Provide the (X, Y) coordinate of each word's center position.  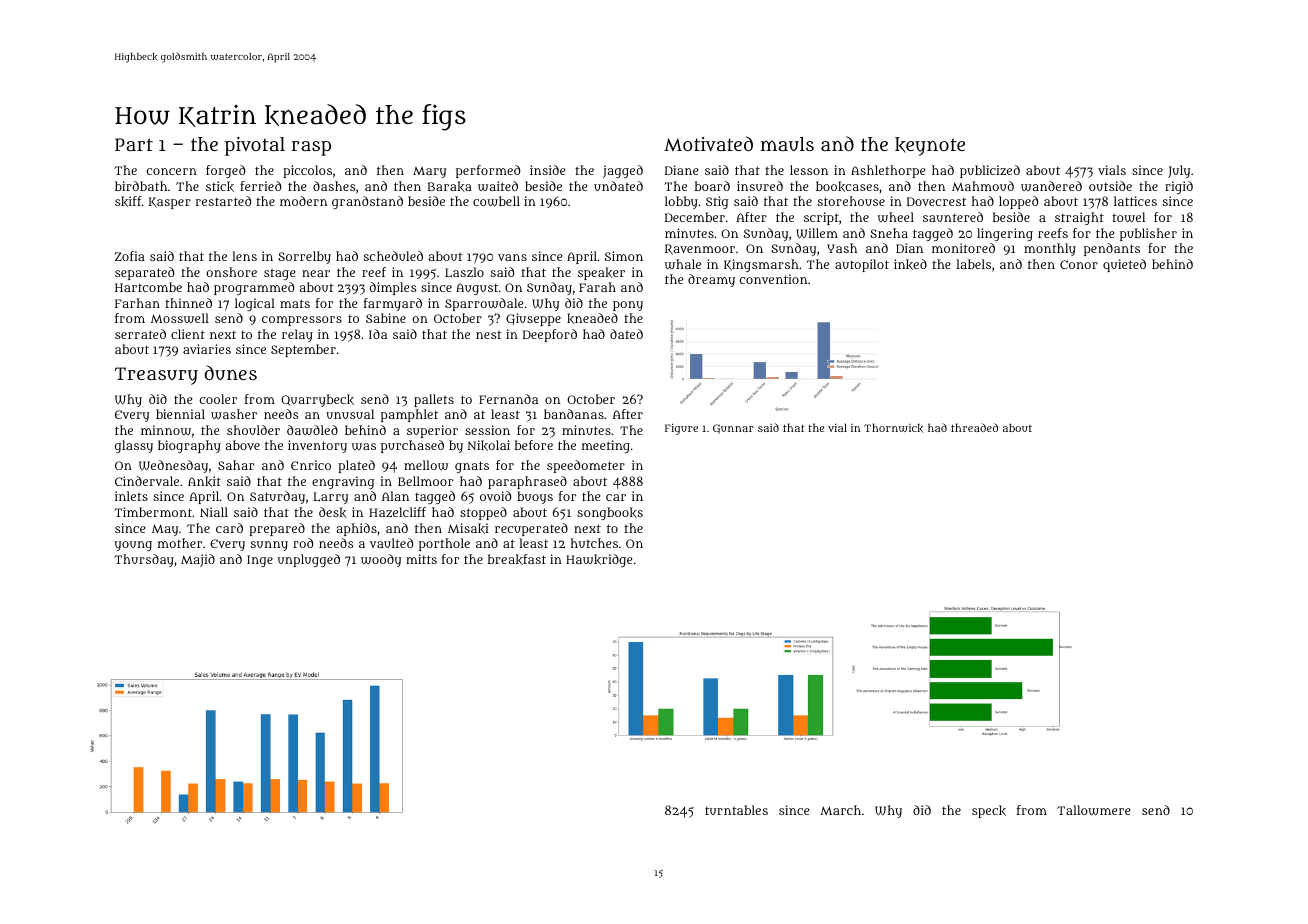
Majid (198, 560)
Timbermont (153, 512)
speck (989, 811)
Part (134, 144)
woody (381, 560)
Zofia (129, 256)
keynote (930, 146)
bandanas (574, 414)
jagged (623, 171)
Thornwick (894, 428)
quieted (1124, 265)
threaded (974, 427)
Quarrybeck (317, 400)
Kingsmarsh (761, 265)
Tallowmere (1094, 810)
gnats (472, 467)
